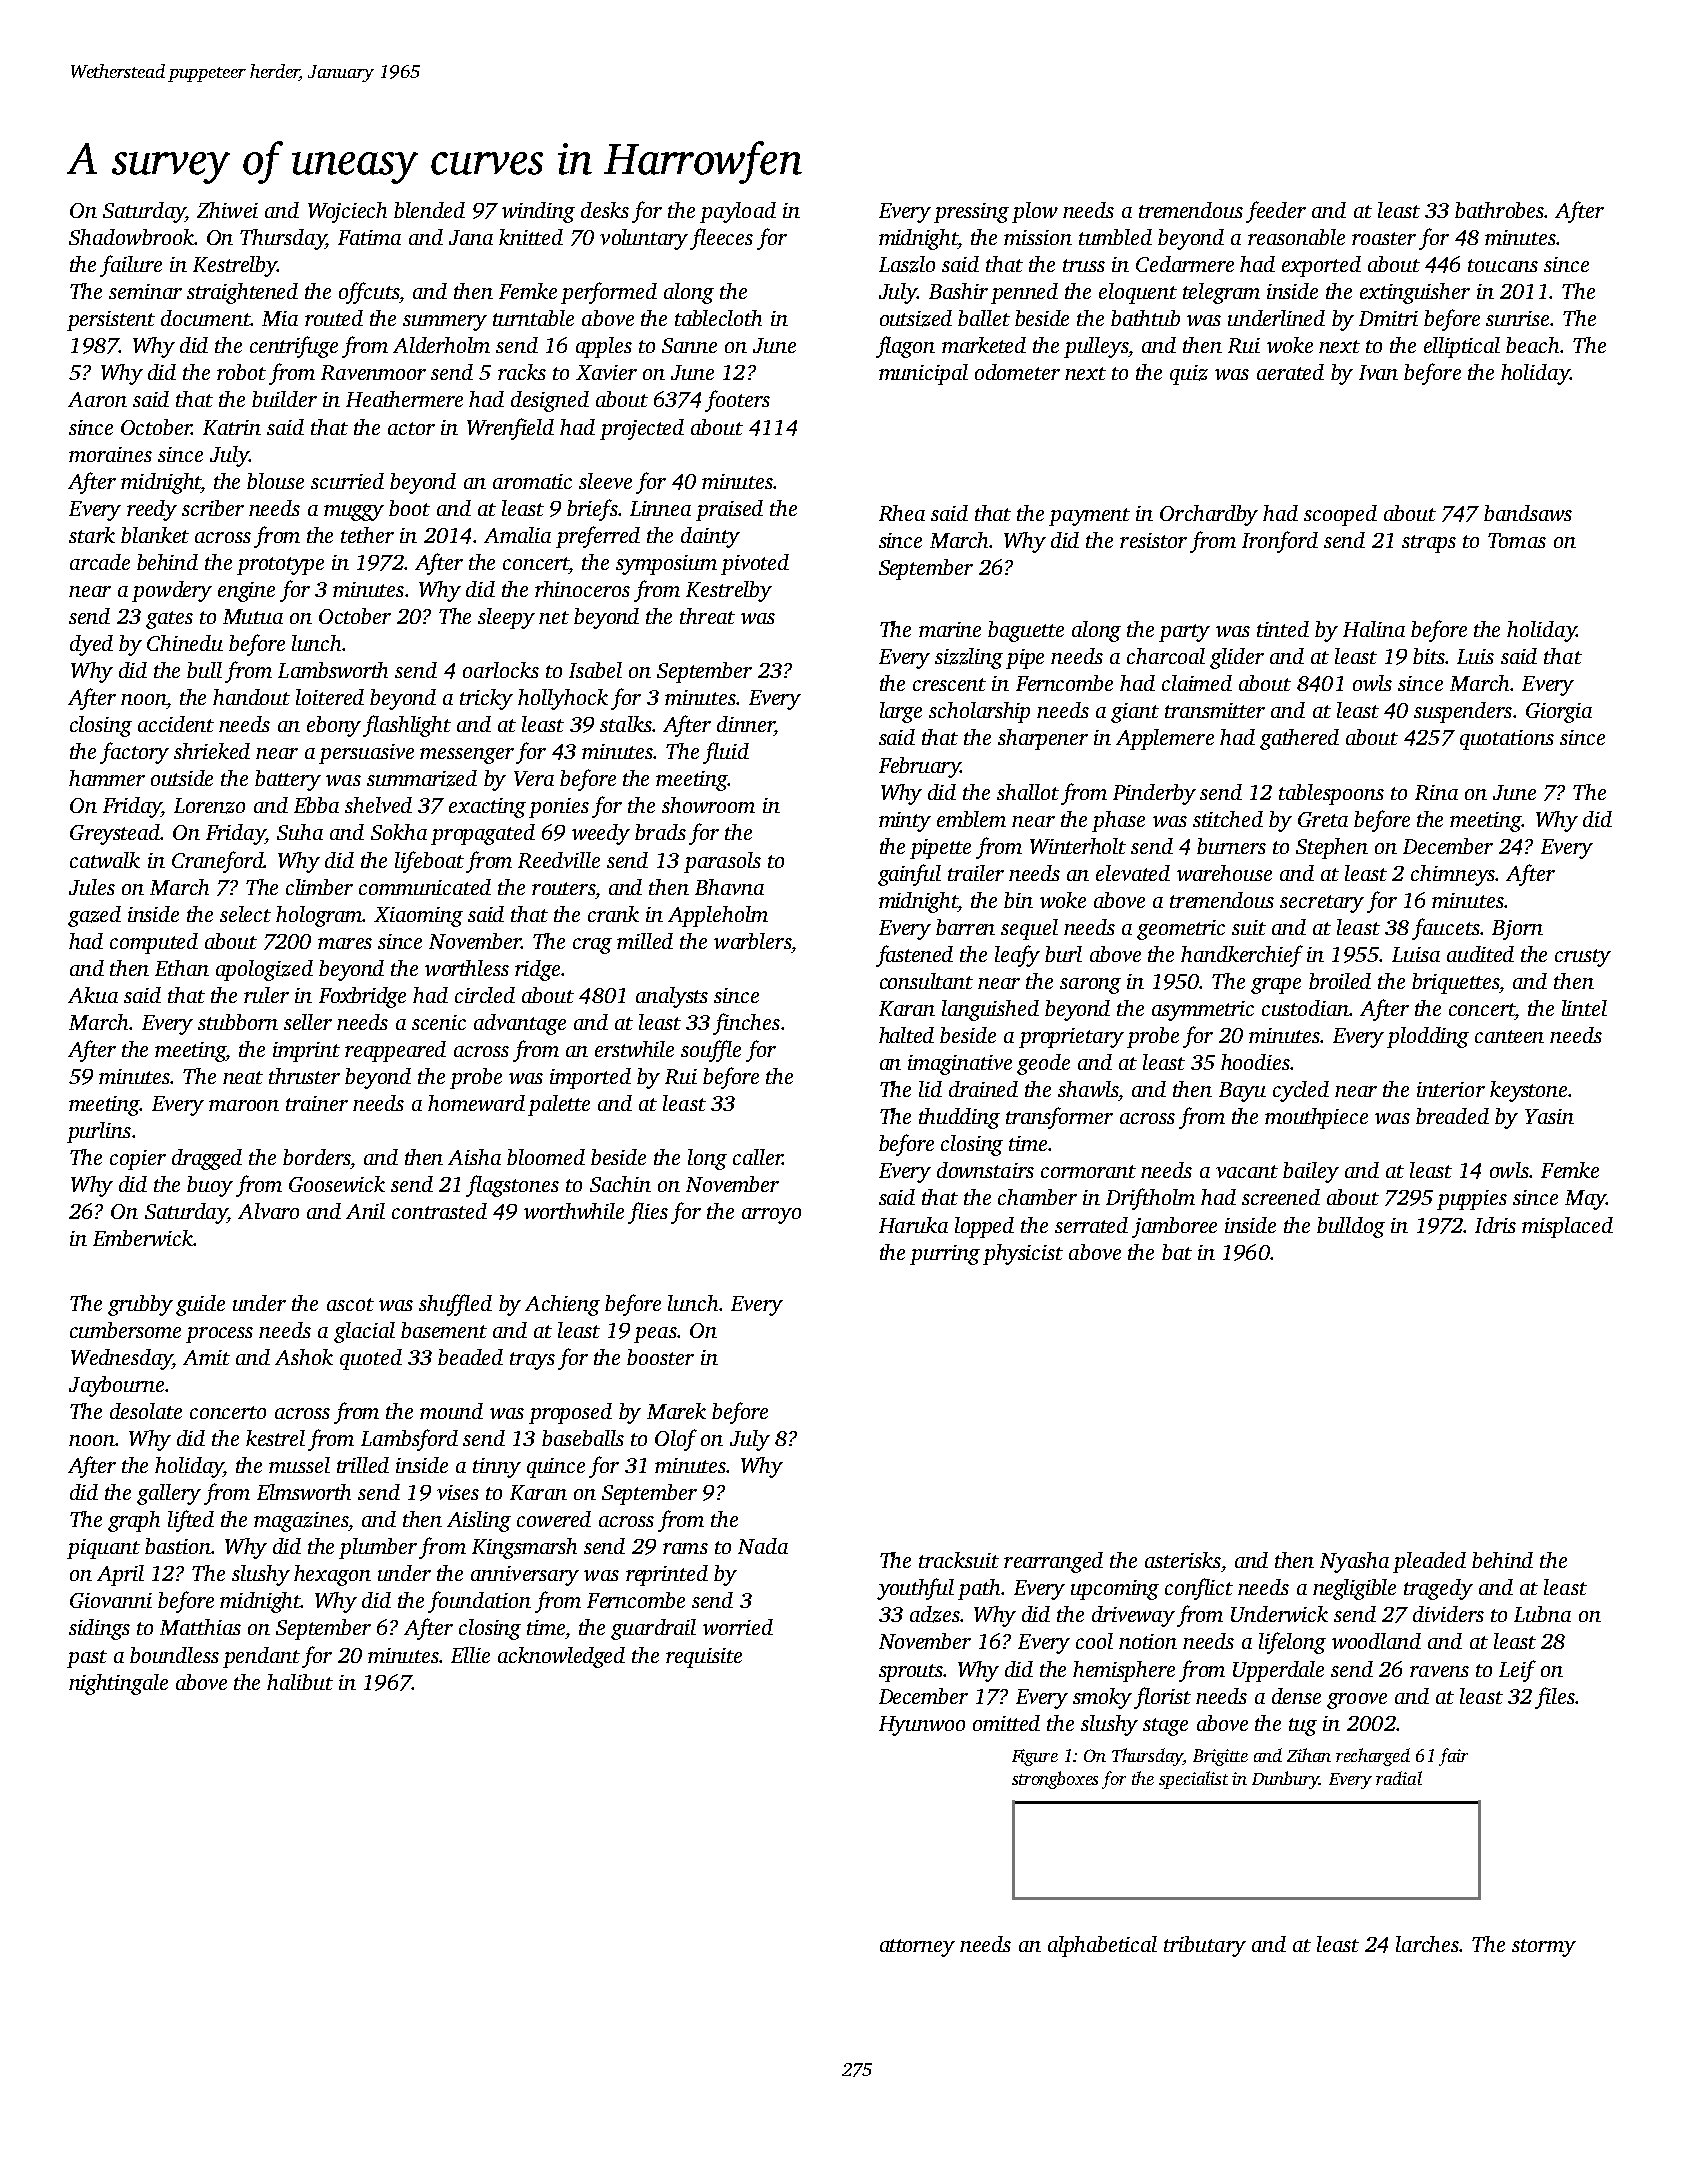 The width and height of the screenshot is (1683, 2178). I want to click on attorney, so click(917, 1948).
